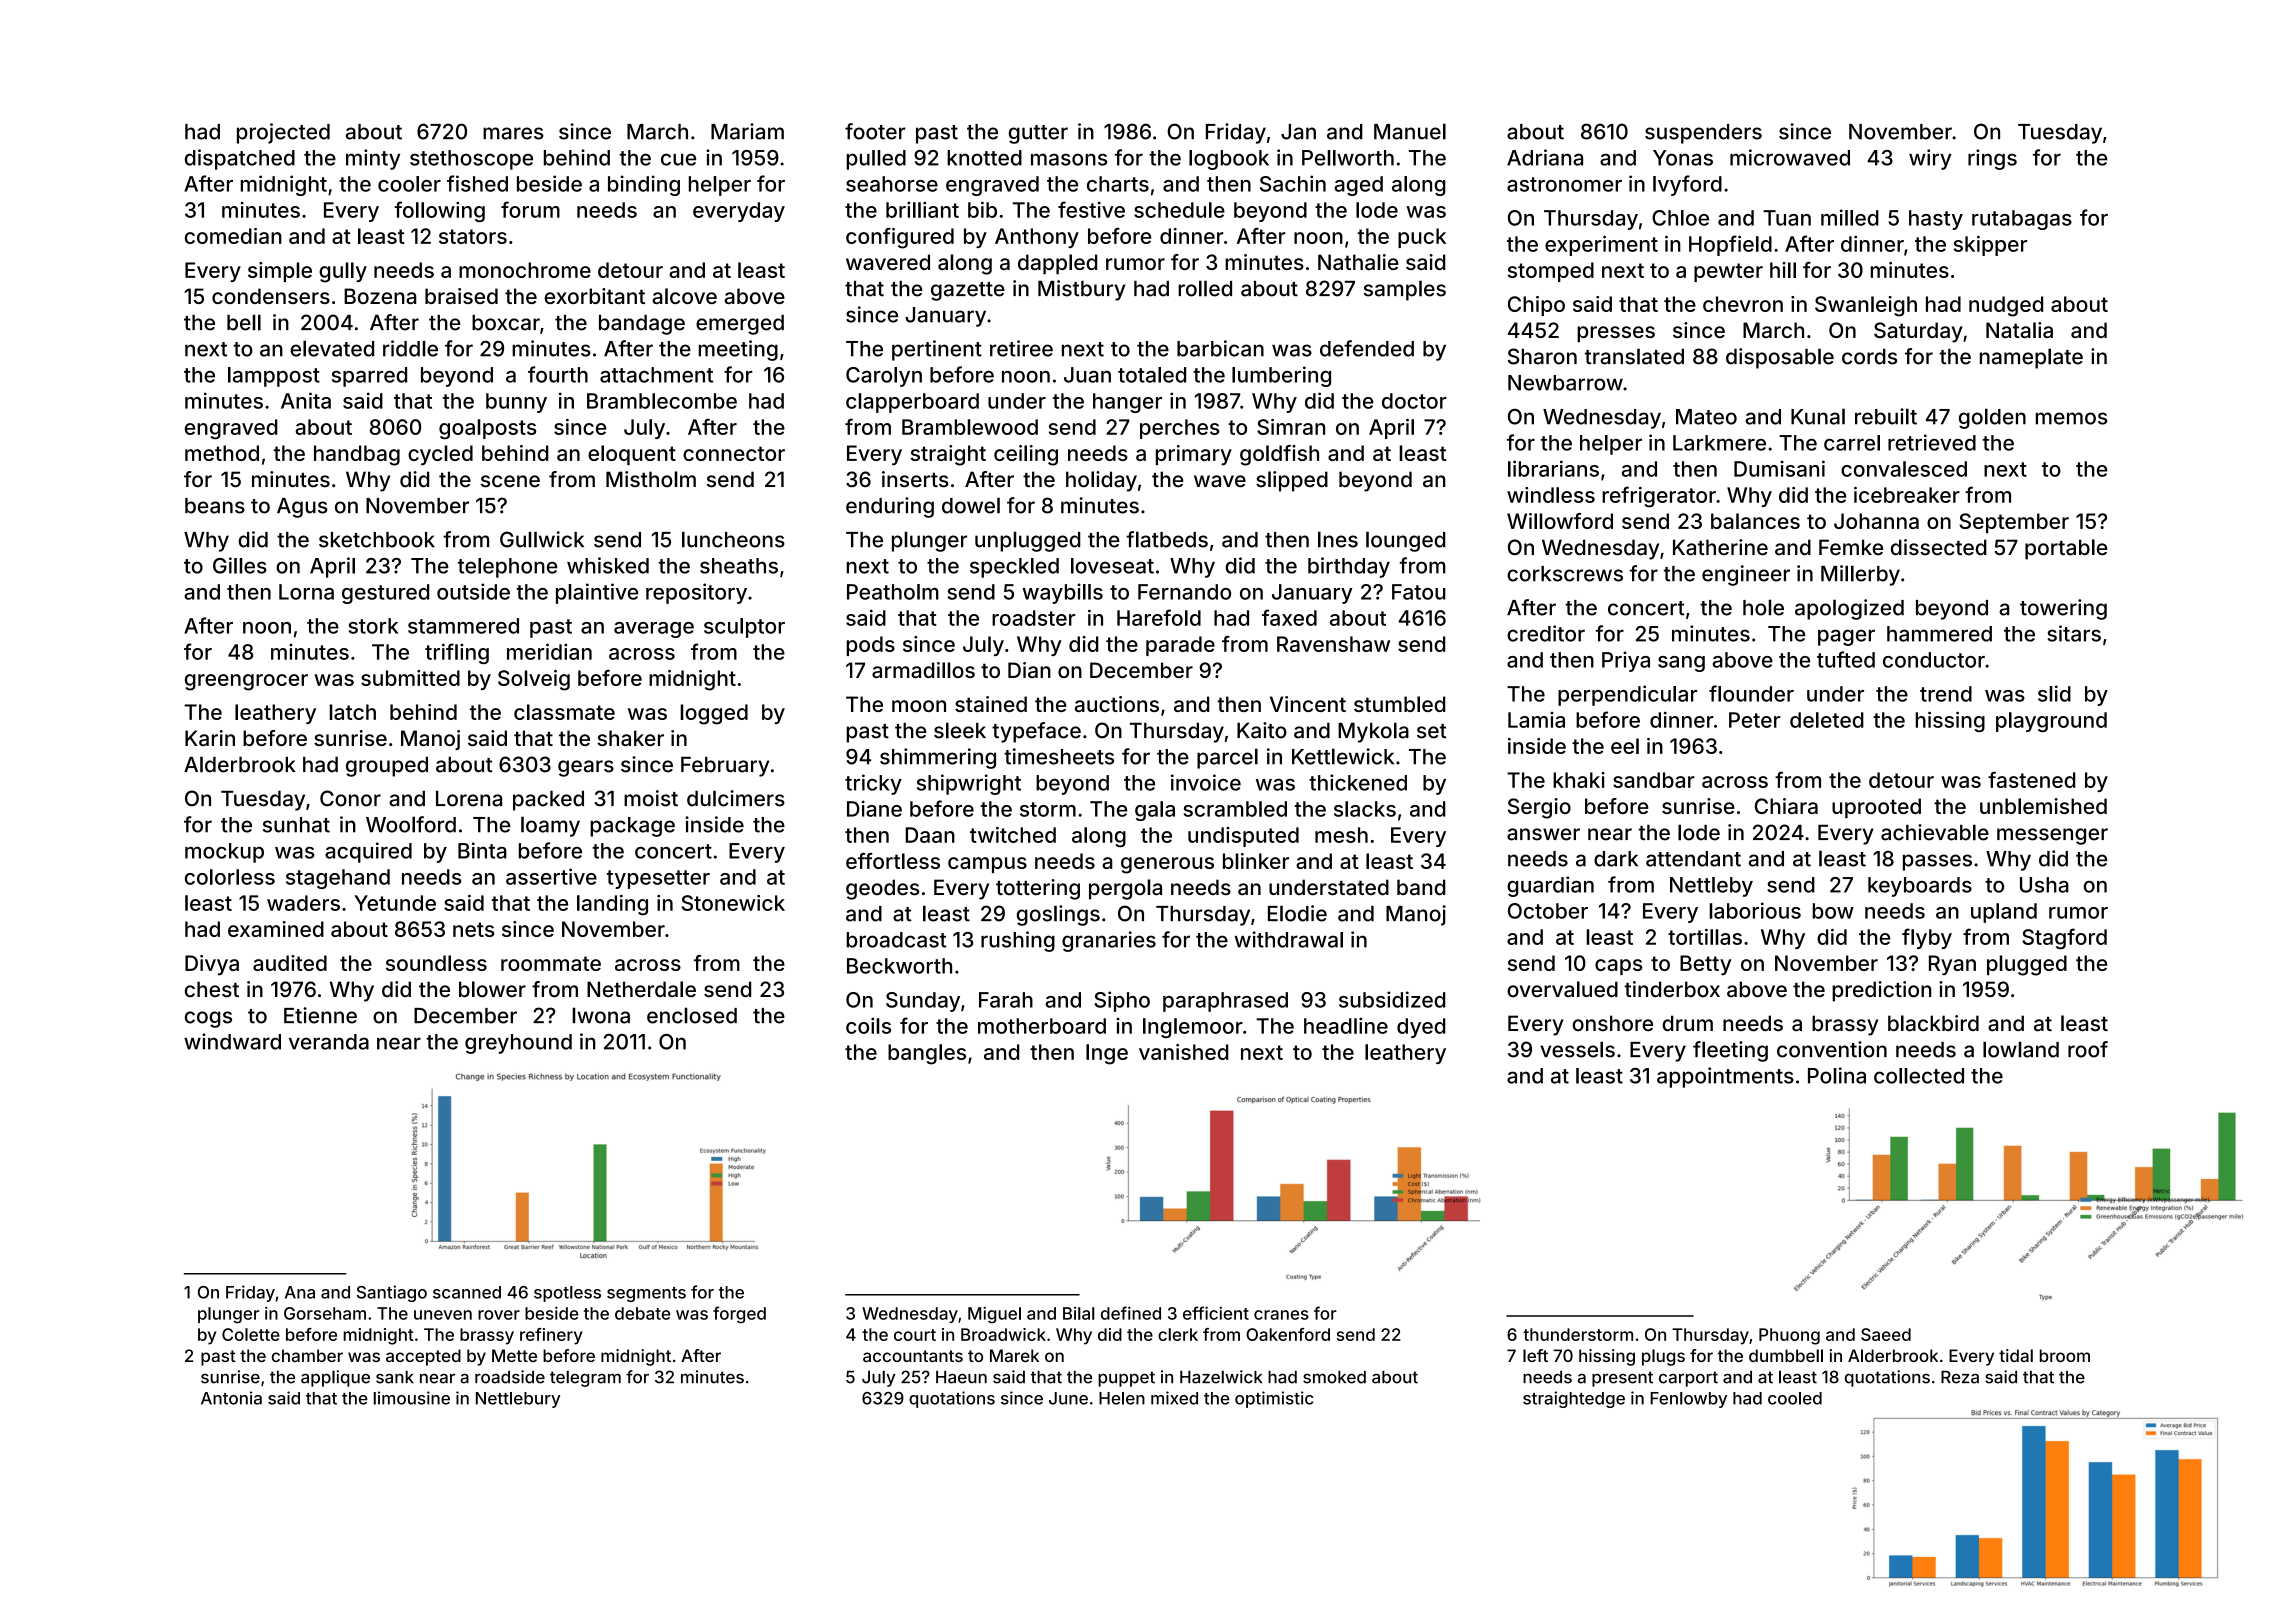 The image size is (2292, 1620). Describe the element at coordinates (240, 565) in the screenshot. I see `Gilles` at that location.
